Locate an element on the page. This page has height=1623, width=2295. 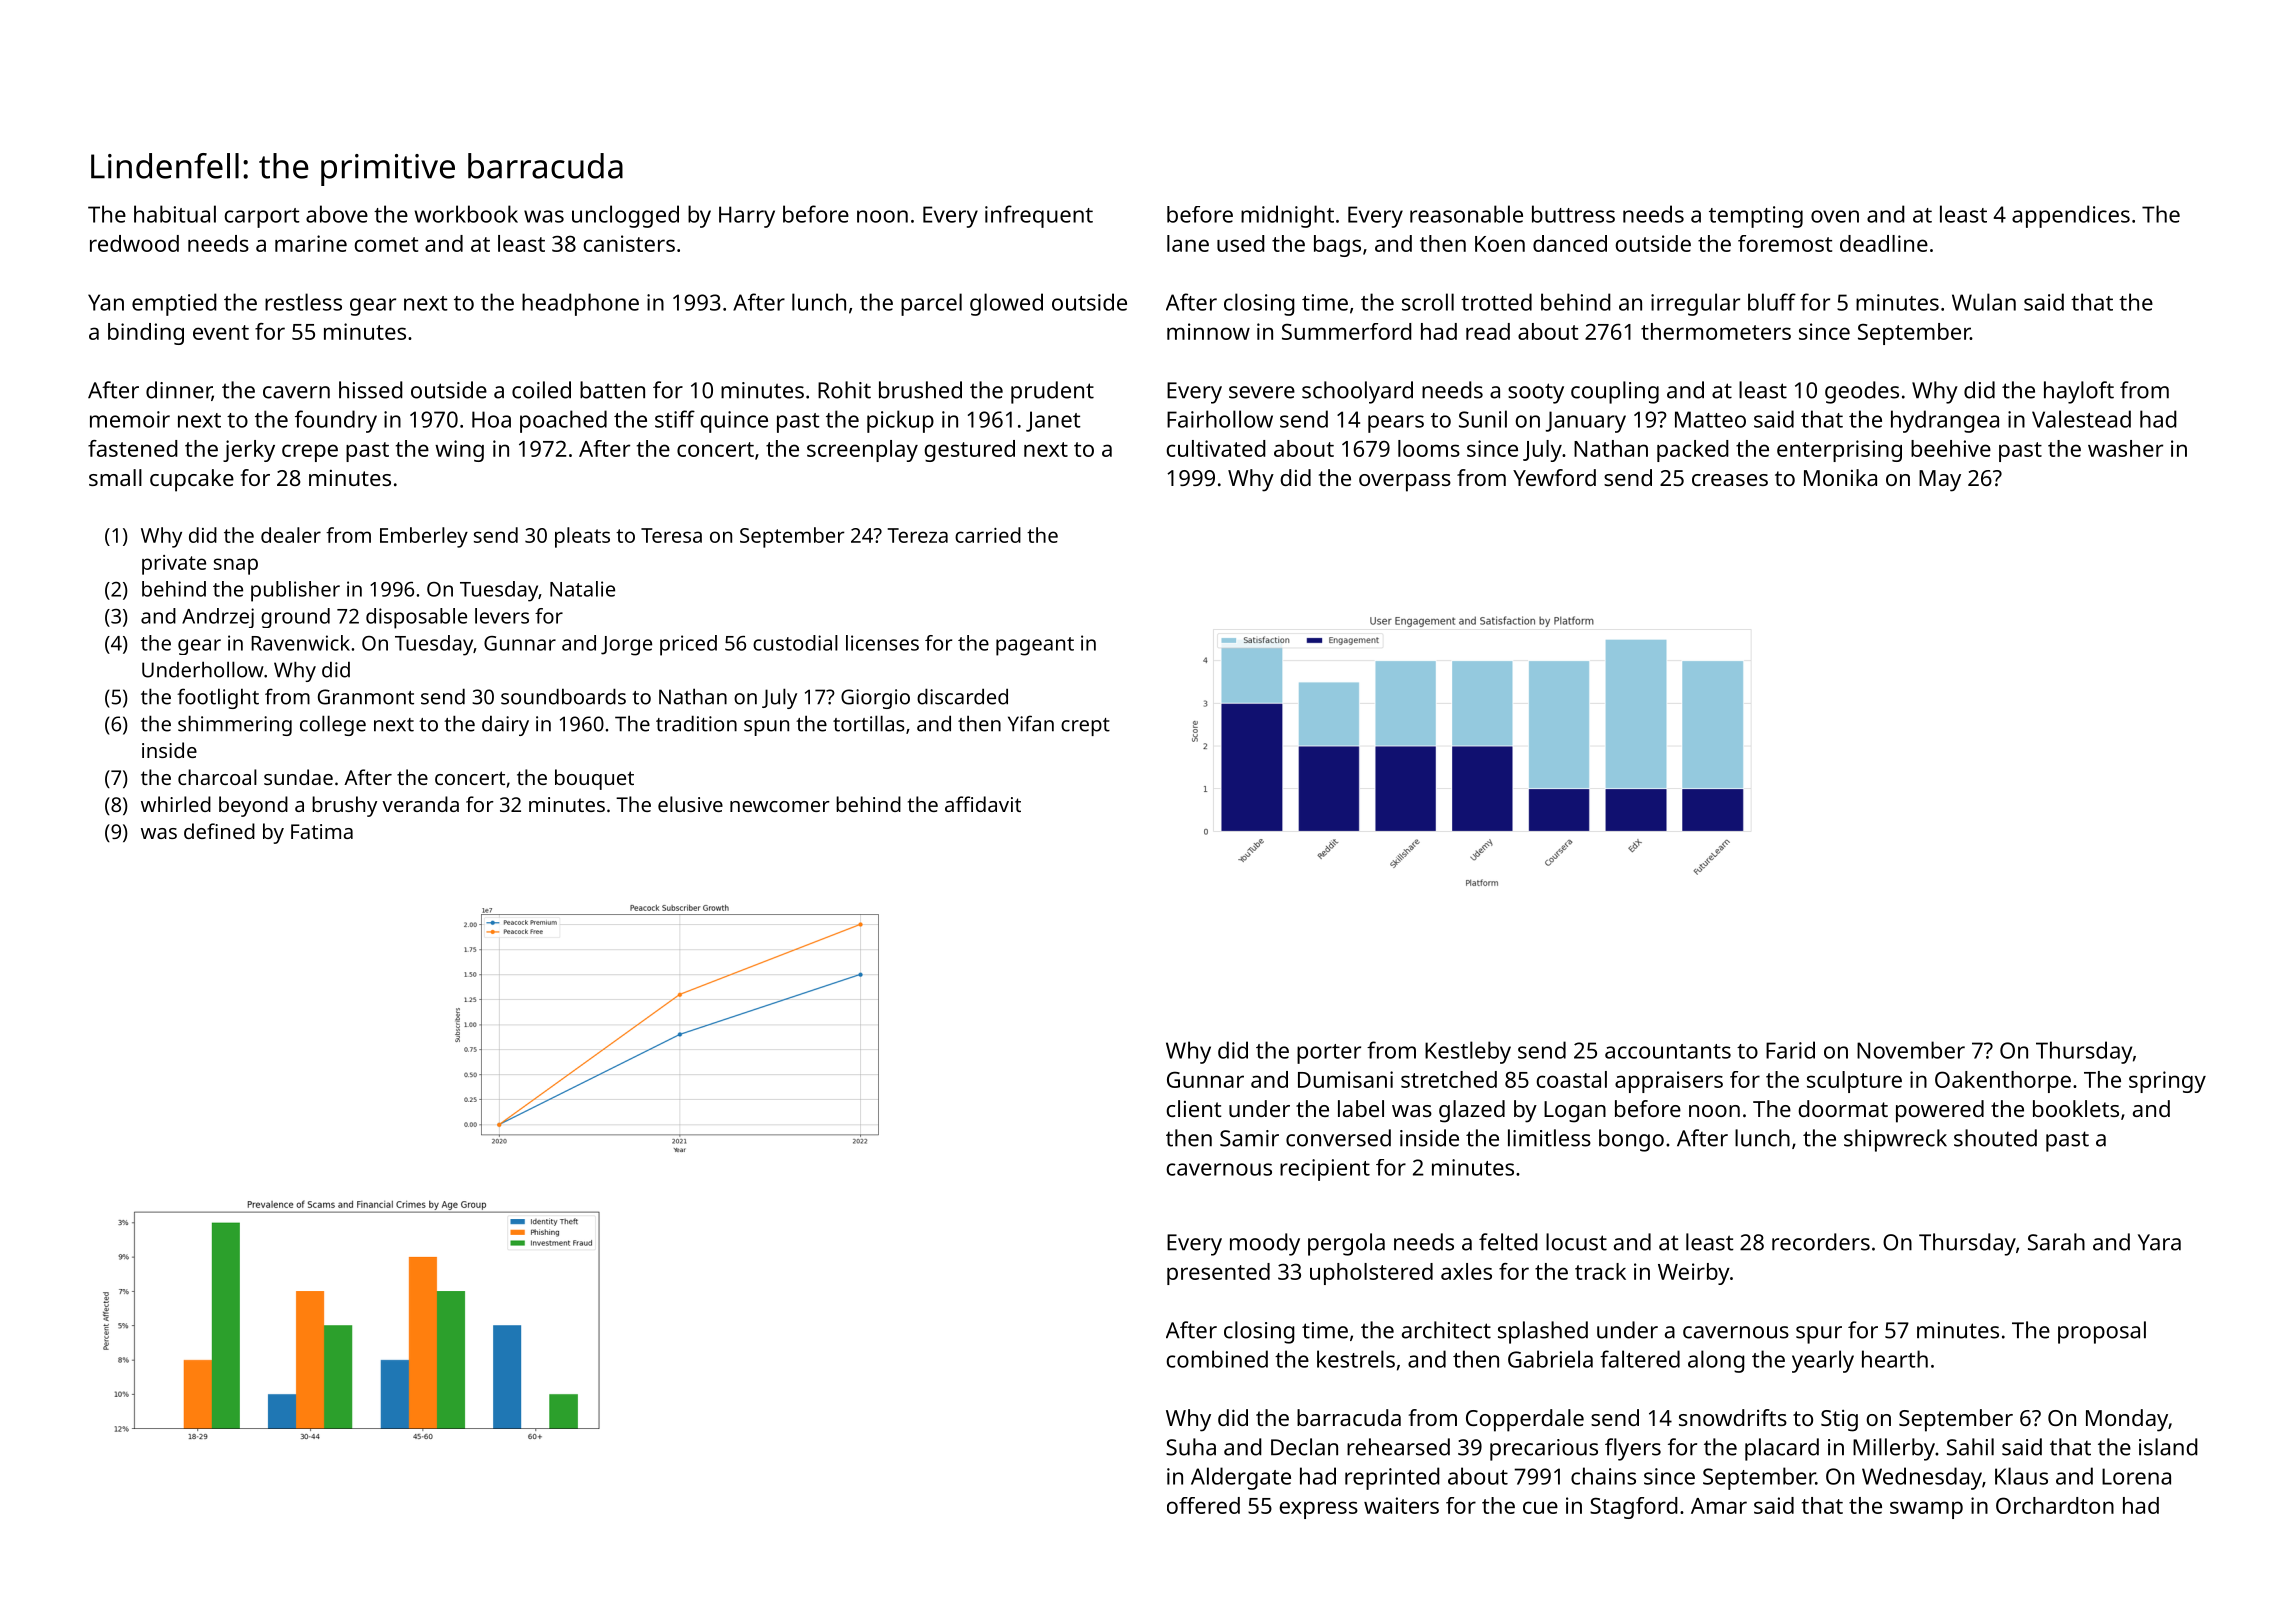
redwood is located at coordinates (134, 243).
